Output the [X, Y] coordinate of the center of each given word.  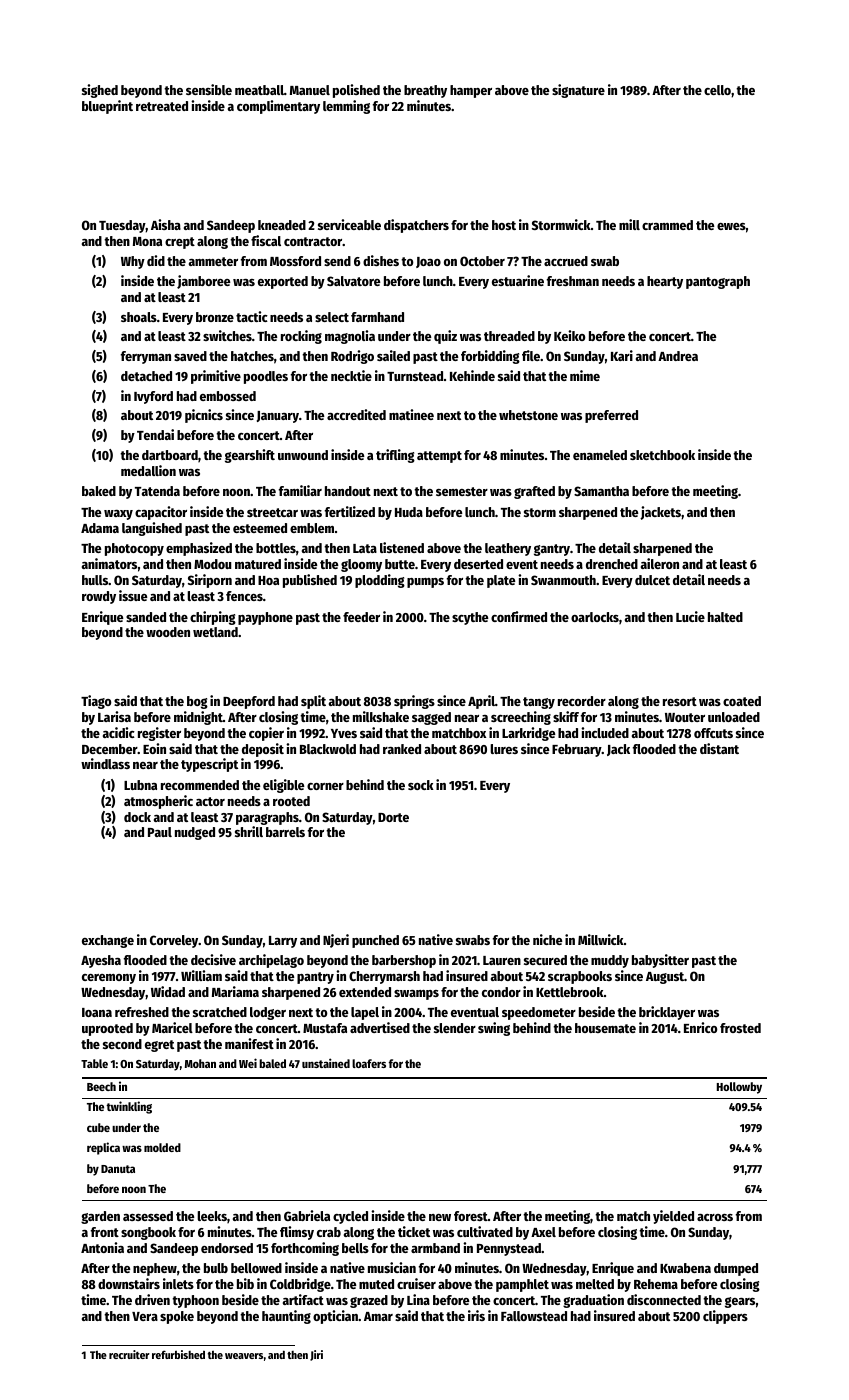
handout [348, 491]
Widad [168, 991]
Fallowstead [534, 1316]
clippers [725, 1317]
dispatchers [416, 226]
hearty [665, 282]
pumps [425, 583]
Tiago [96, 702]
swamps [416, 995]
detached [146, 376]
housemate [605, 1028]
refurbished [178, 1354]
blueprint [107, 107]
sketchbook [662, 455]
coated [742, 701]
